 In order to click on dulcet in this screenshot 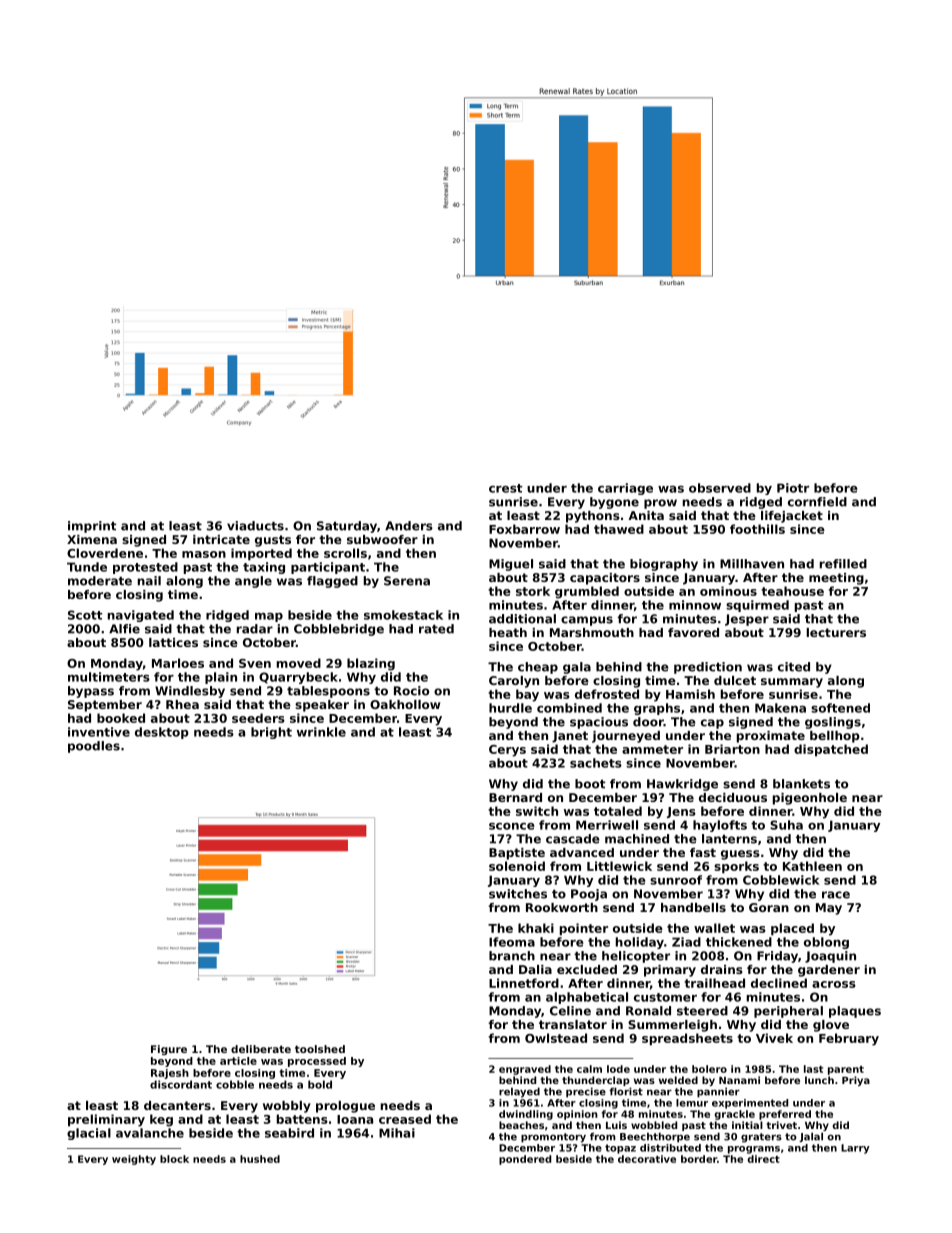, I will do `click(735, 680)`.
